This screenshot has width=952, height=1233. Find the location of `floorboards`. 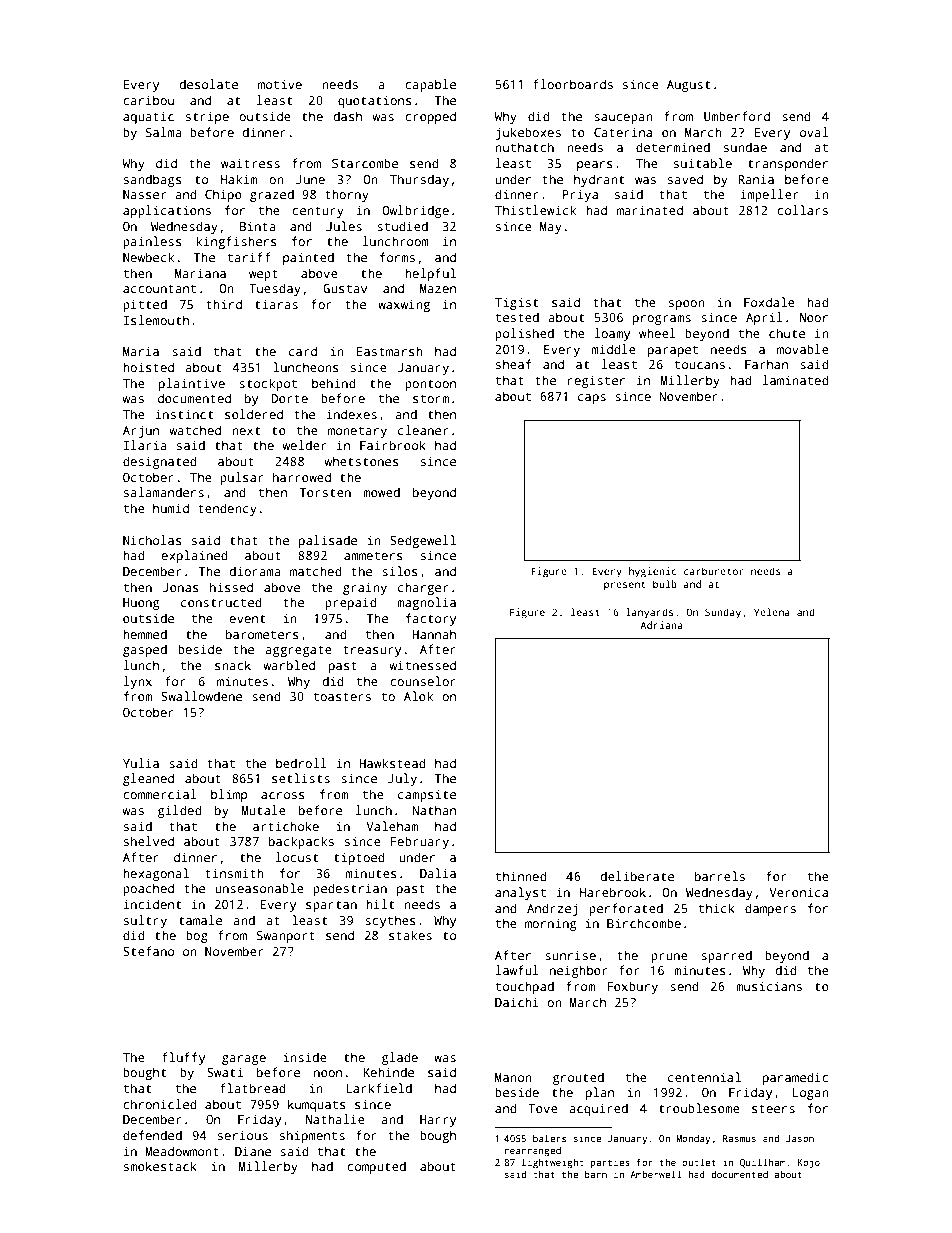

floorboards is located at coordinates (573, 84).
